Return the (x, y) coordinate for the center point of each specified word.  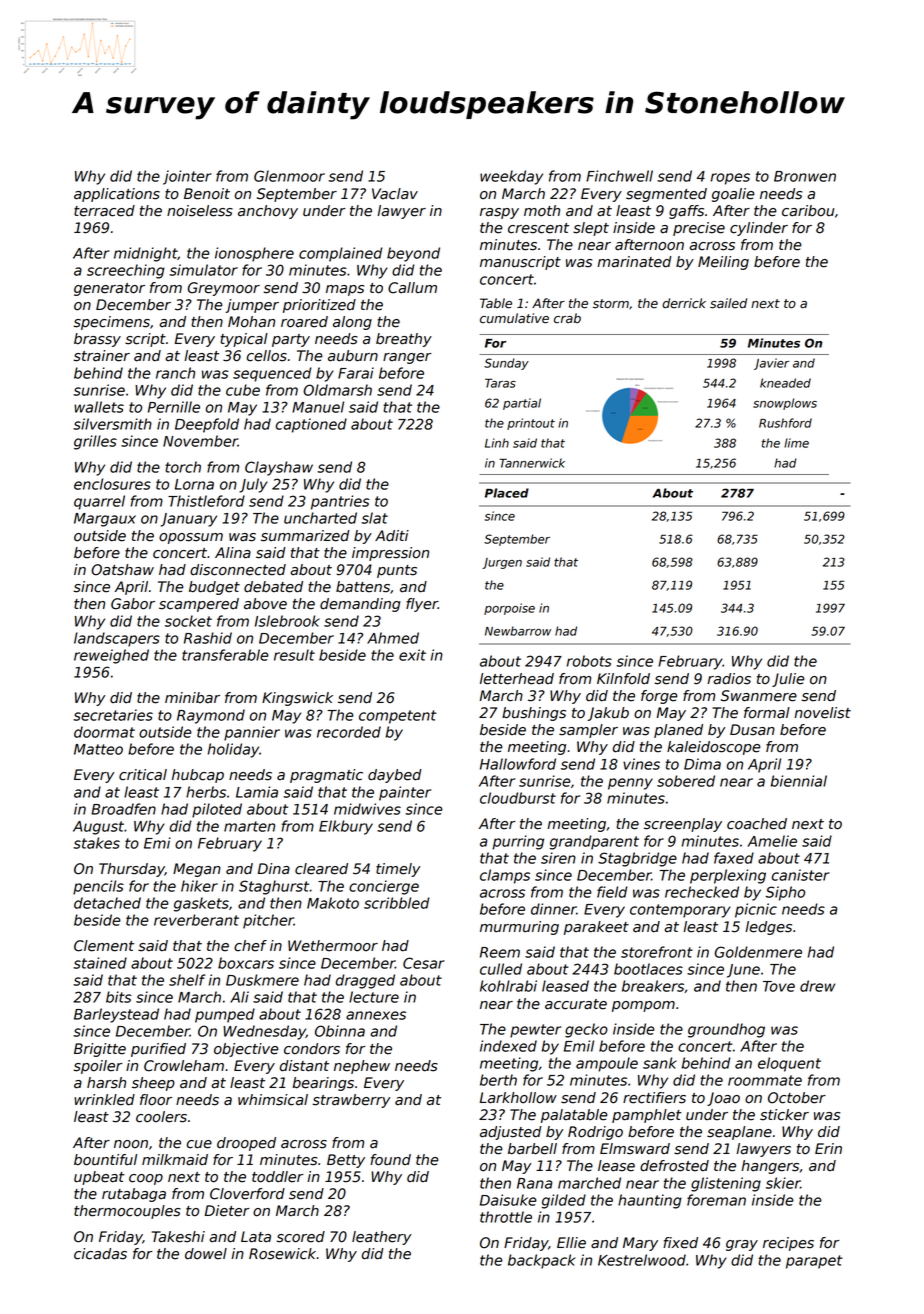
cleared (321, 869)
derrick (684, 303)
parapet (814, 1262)
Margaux (105, 520)
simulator (203, 270)
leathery (381, 1238)
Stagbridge (637, 859)
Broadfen (123, 809)
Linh (497, 443)
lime (796, 443)
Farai (356, 373)
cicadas (100, 1254)
